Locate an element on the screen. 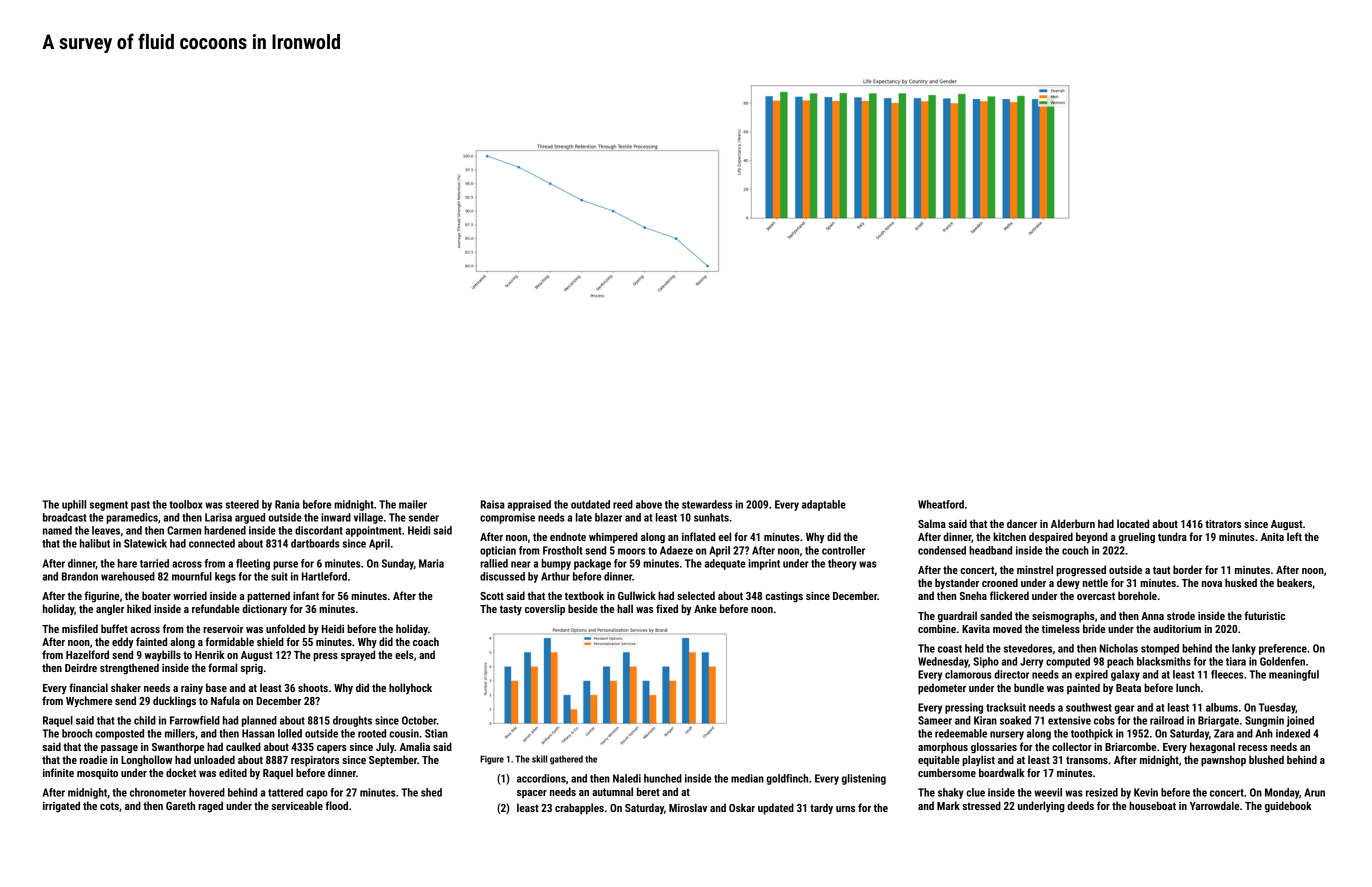  adaptable is located at coordinates (824, 505).
